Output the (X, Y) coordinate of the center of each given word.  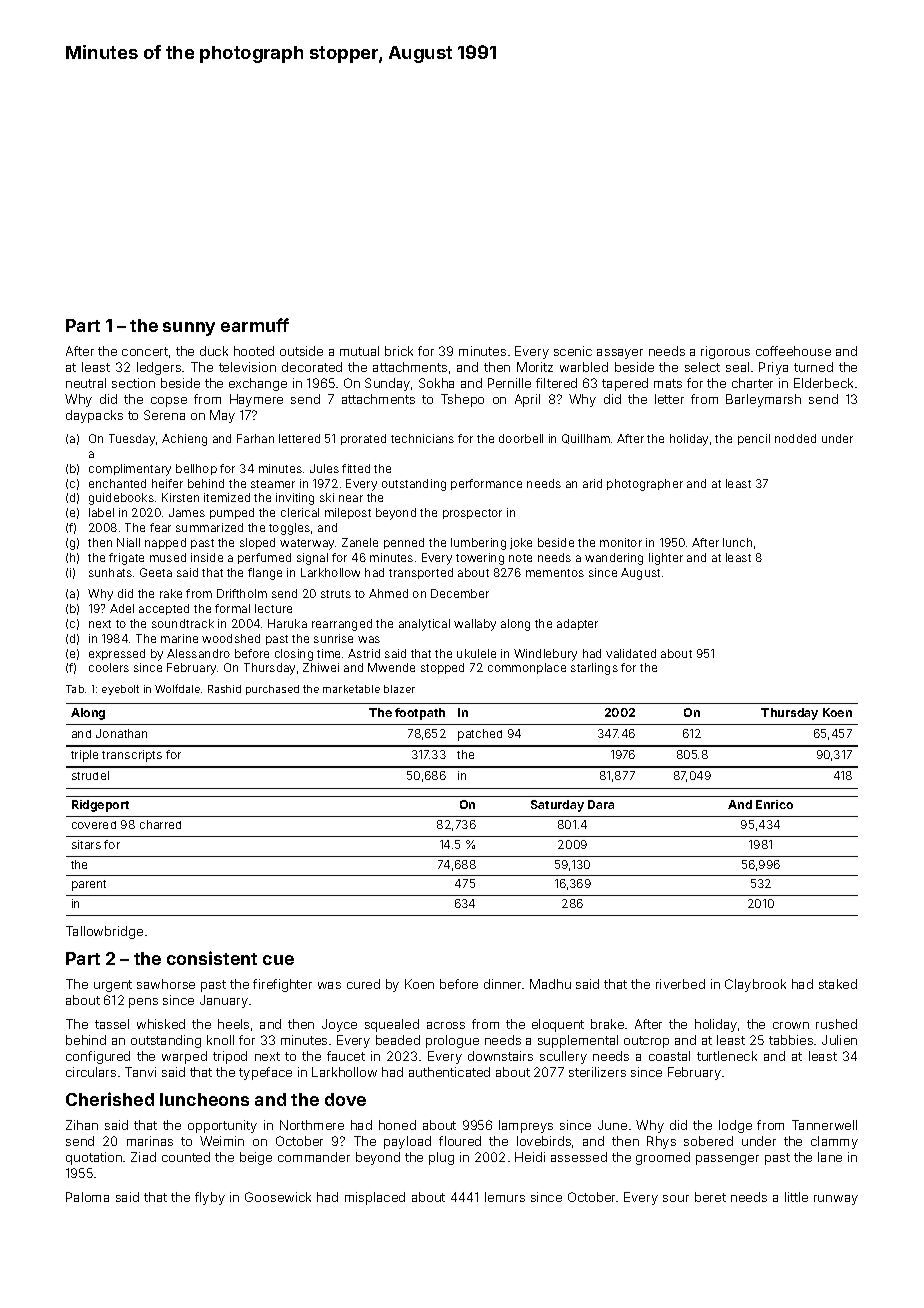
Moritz (535, 367)
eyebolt (120, 690)
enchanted (117, 483)
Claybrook (755, 985)
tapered (625, 384)
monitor (621, 542)
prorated (363, 439)
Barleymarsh (763, 400)
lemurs (505, 1197)
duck (214, 351)
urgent (113, 986)
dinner (502, 984)
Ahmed (388, 593)
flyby (210, 1198)
